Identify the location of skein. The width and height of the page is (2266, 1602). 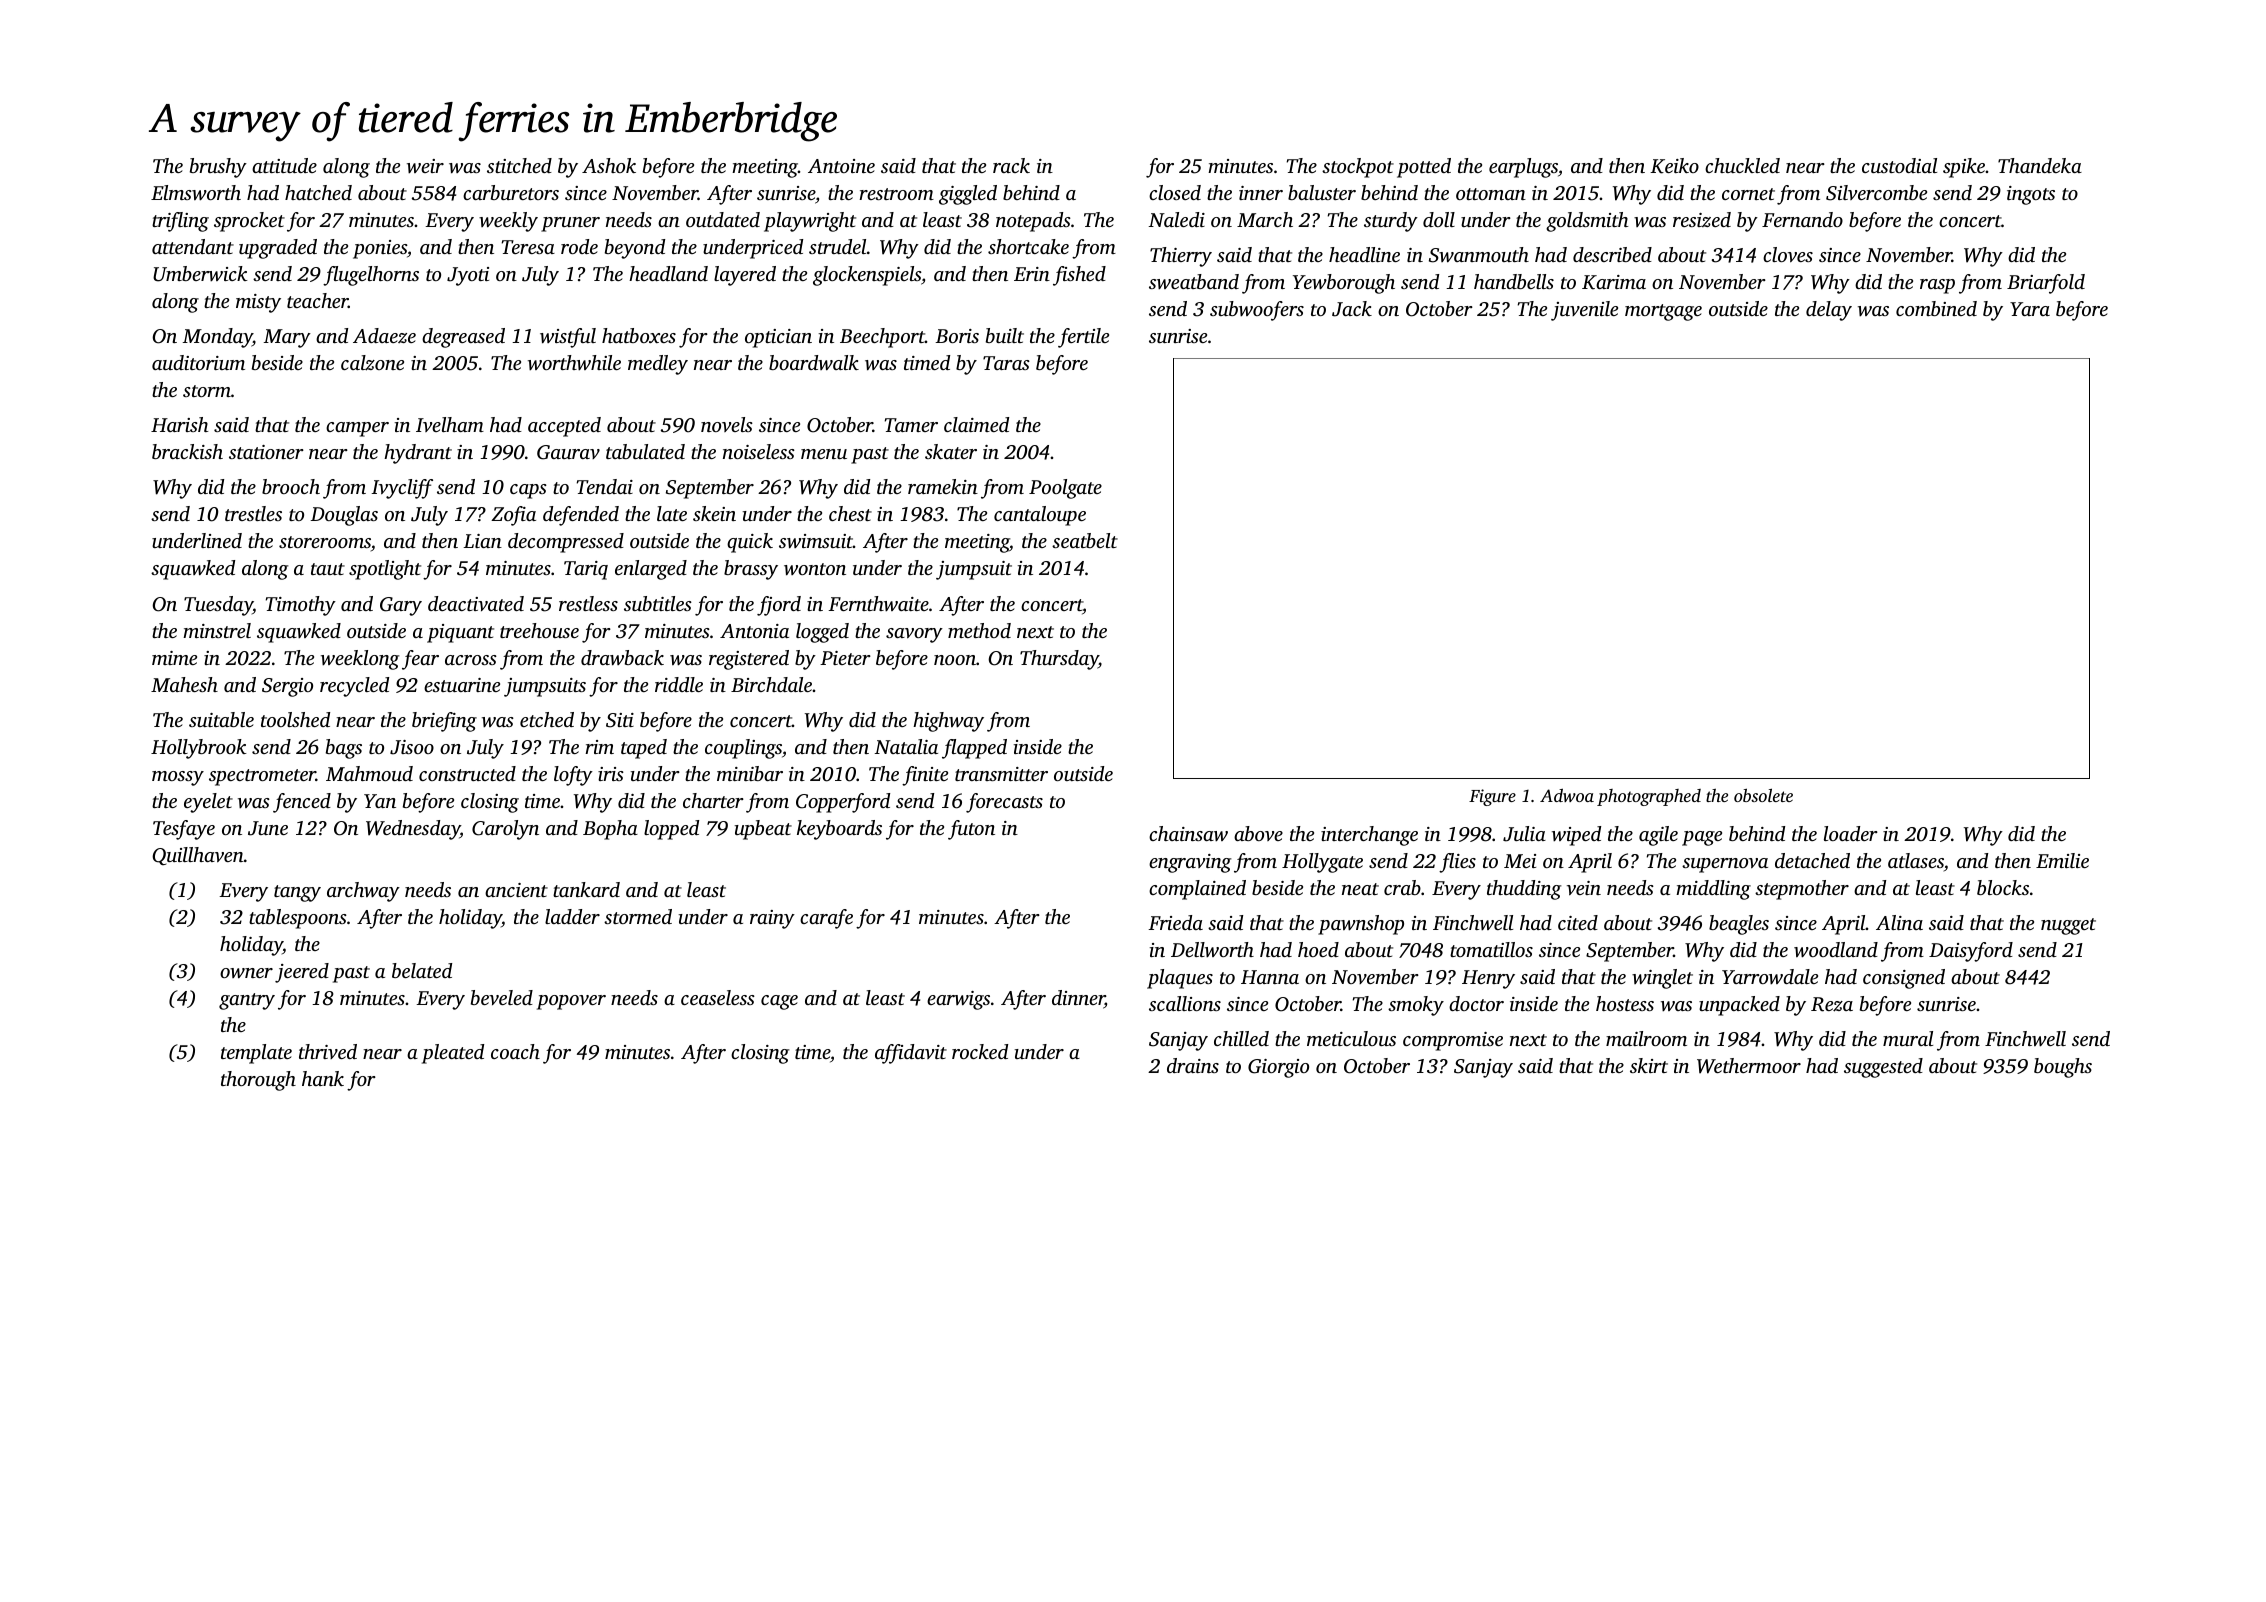
(714, 513).
